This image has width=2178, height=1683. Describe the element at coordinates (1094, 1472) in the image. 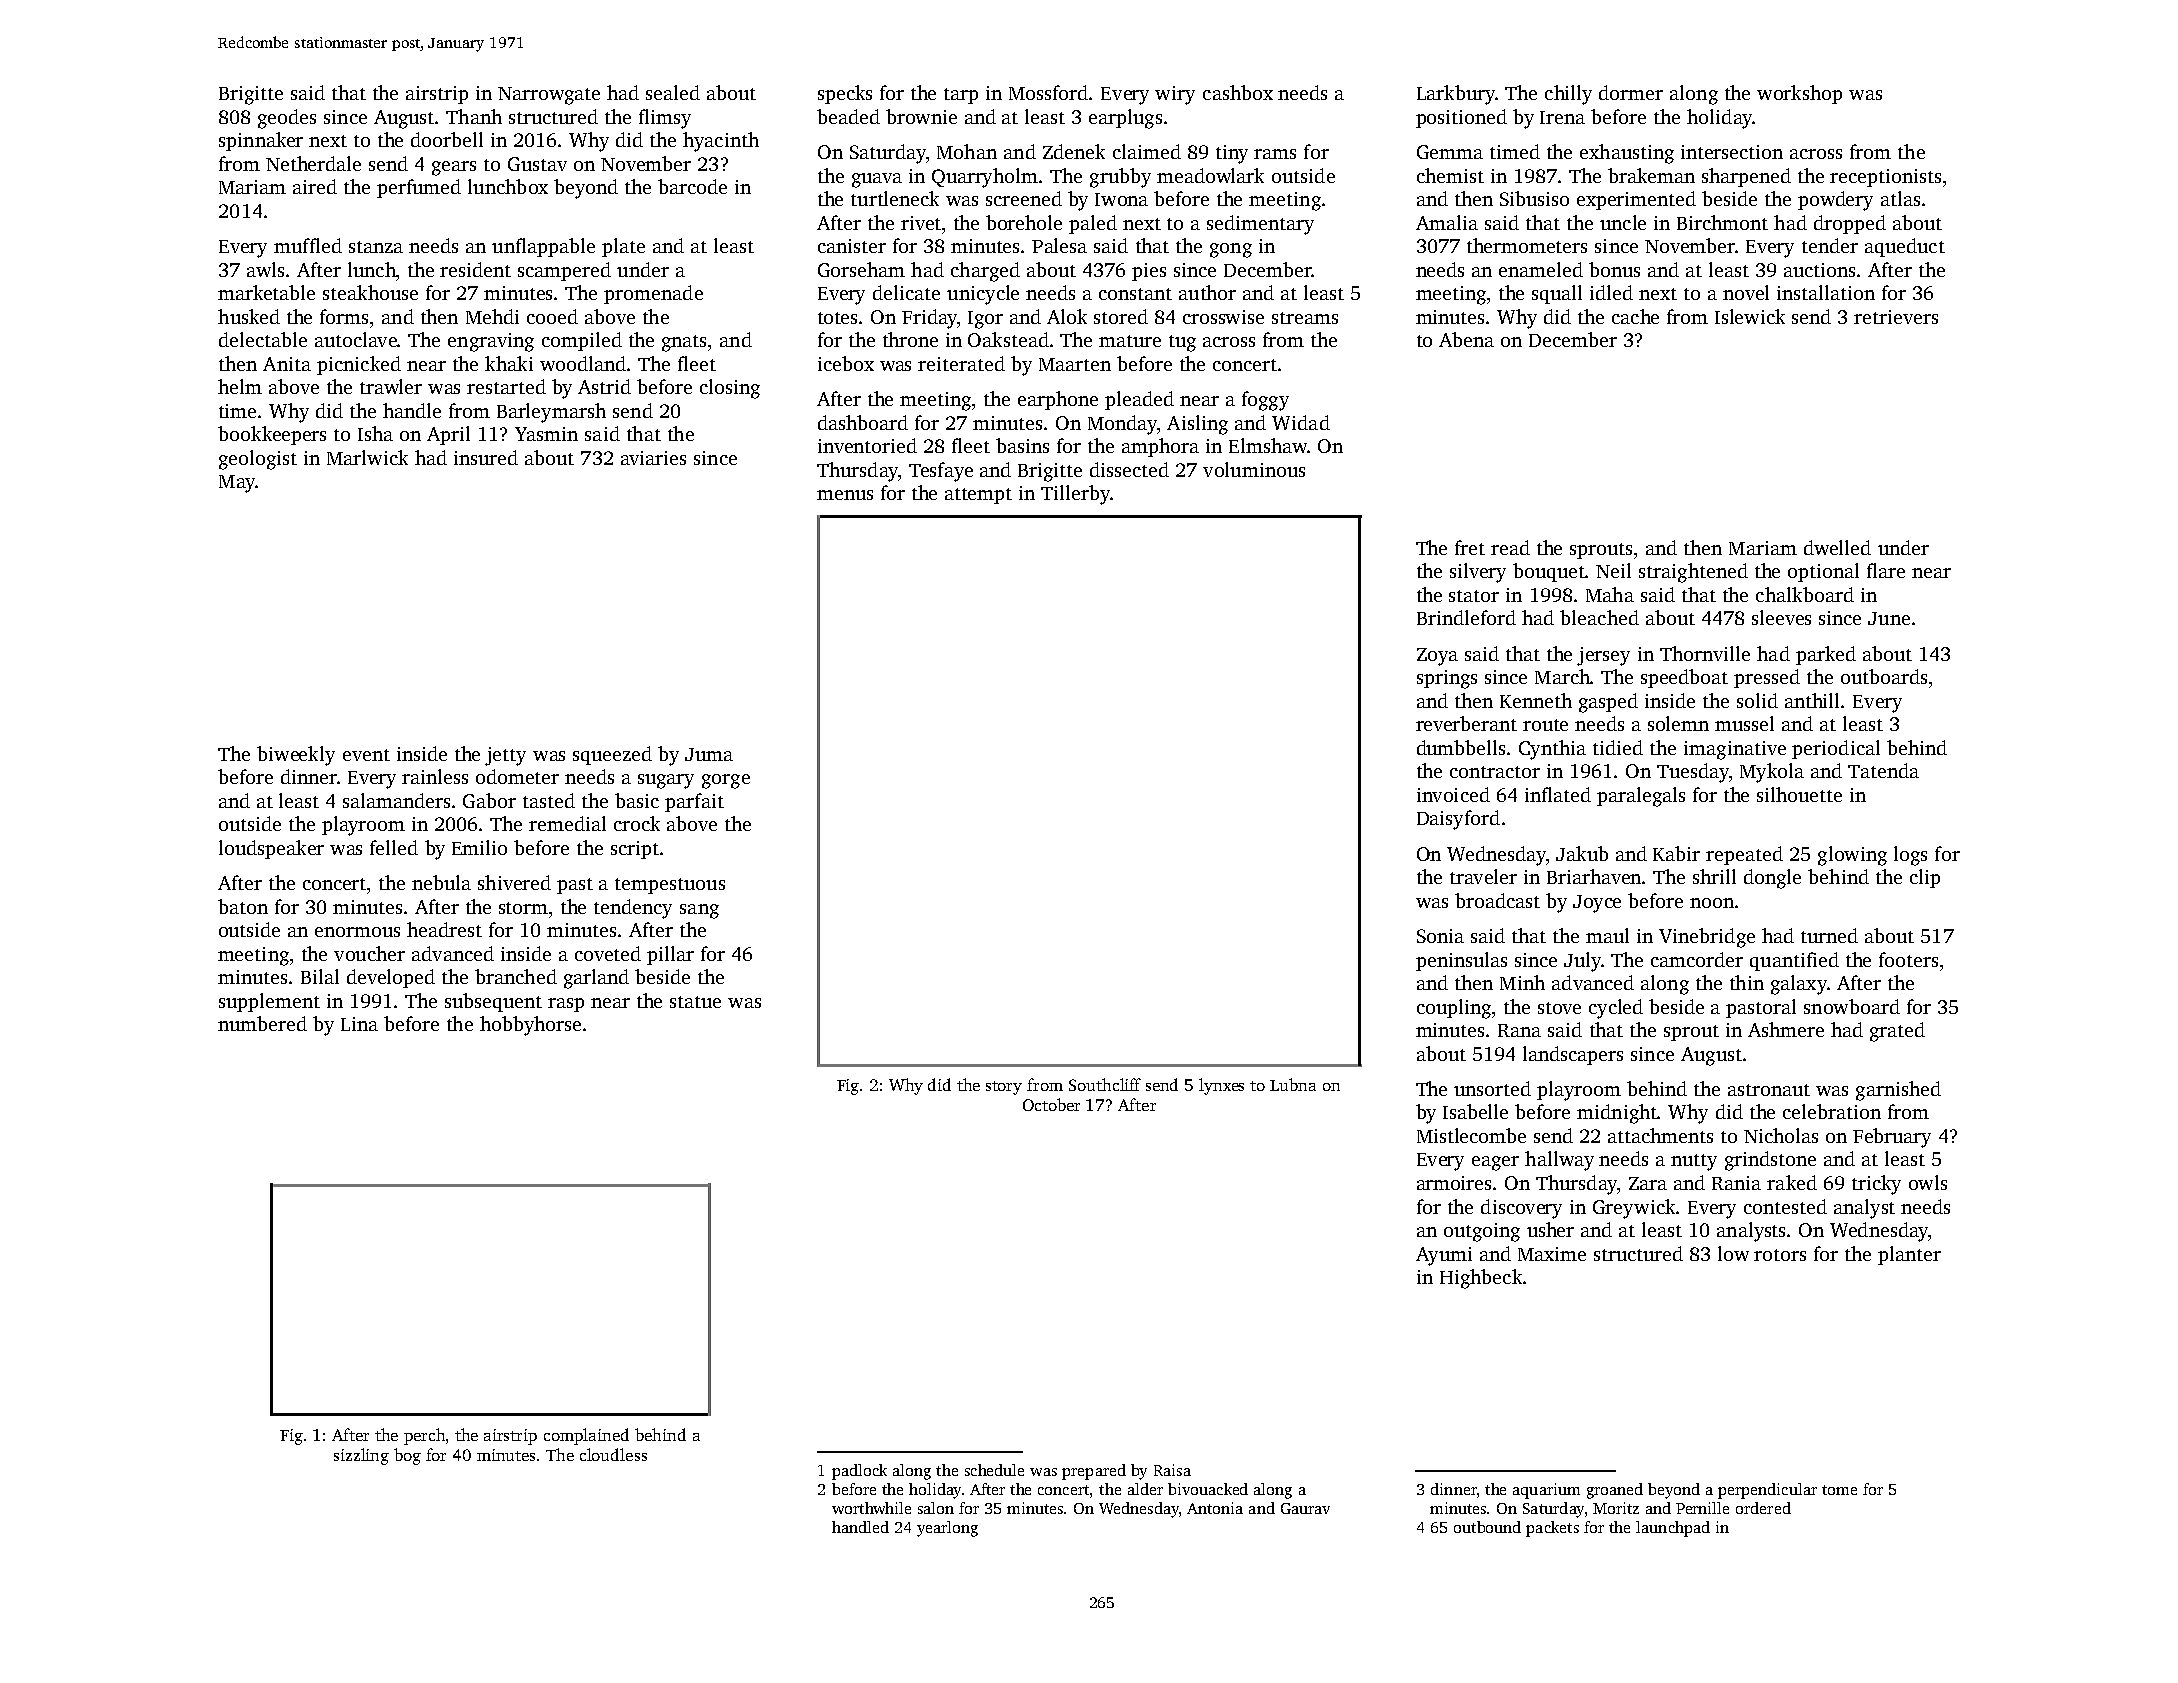

I see `prepared` at that location.
